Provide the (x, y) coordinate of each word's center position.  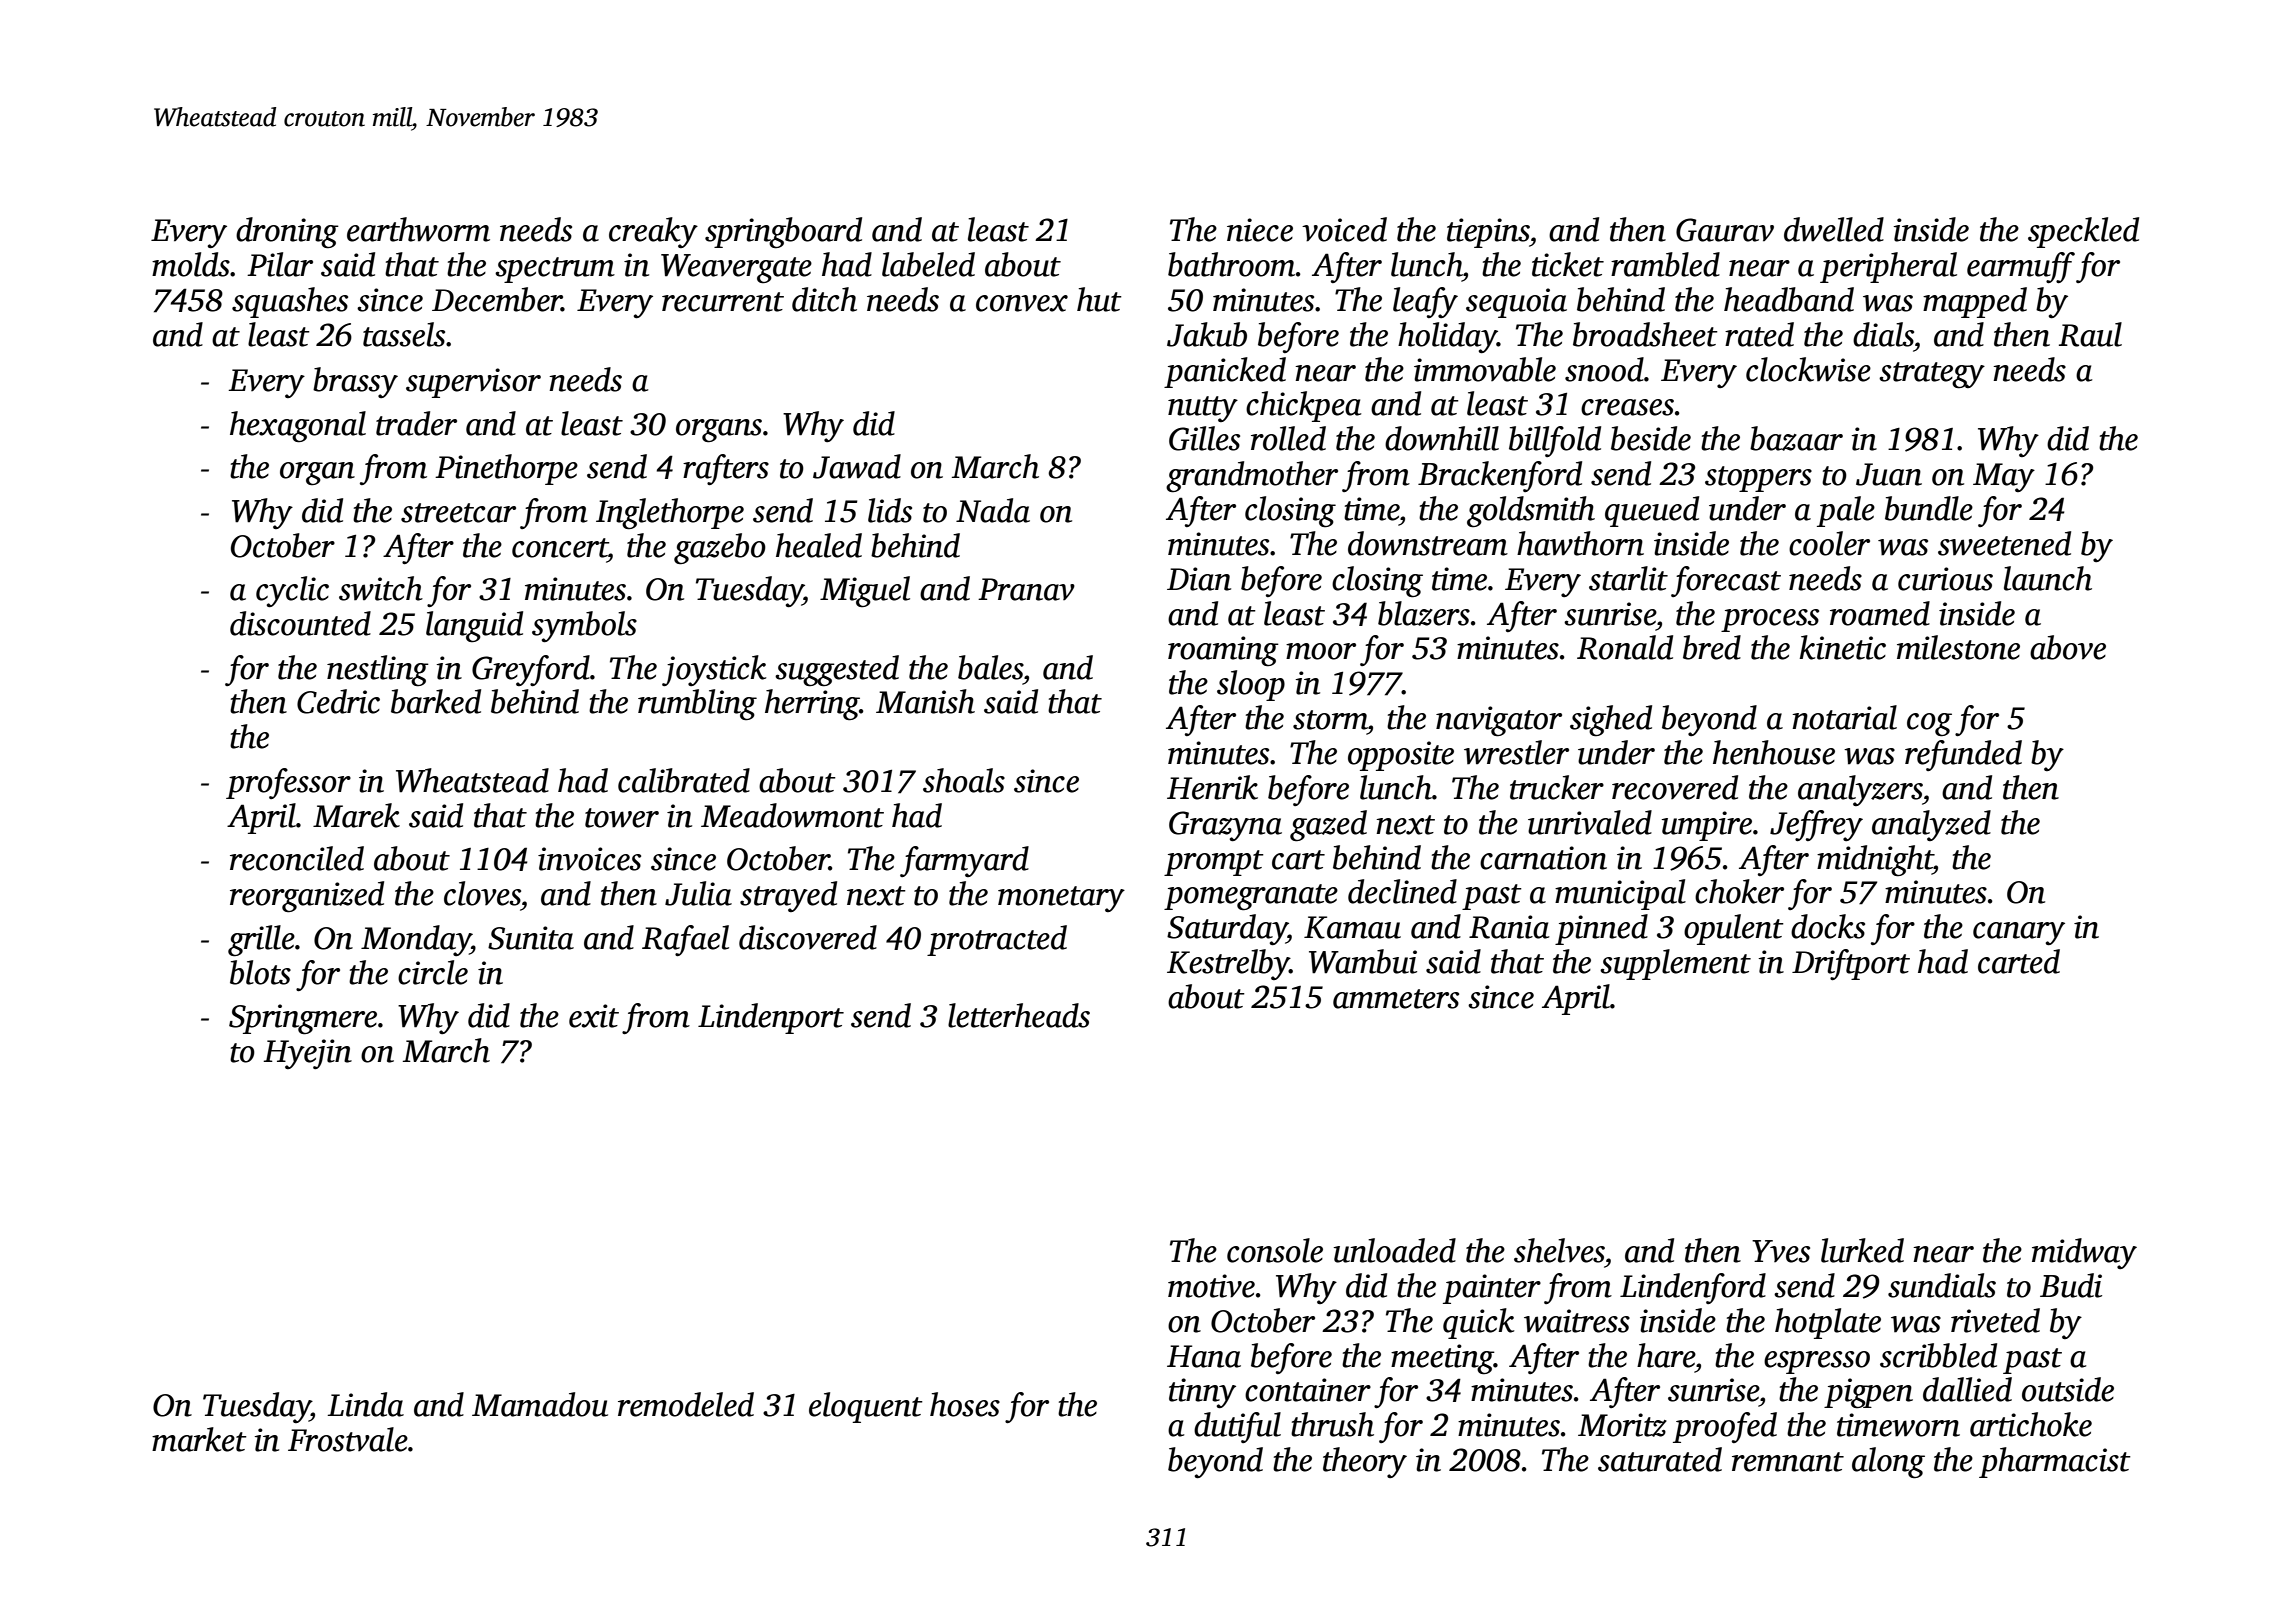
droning (287, 233)
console (1275, 1250)
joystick (714, 670)
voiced (1344, 229)
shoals (964, 780)
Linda (365, 1404)
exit (594, 1016)
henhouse (1774, 752)
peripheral (1888, 267)
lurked (1862, 1250)
